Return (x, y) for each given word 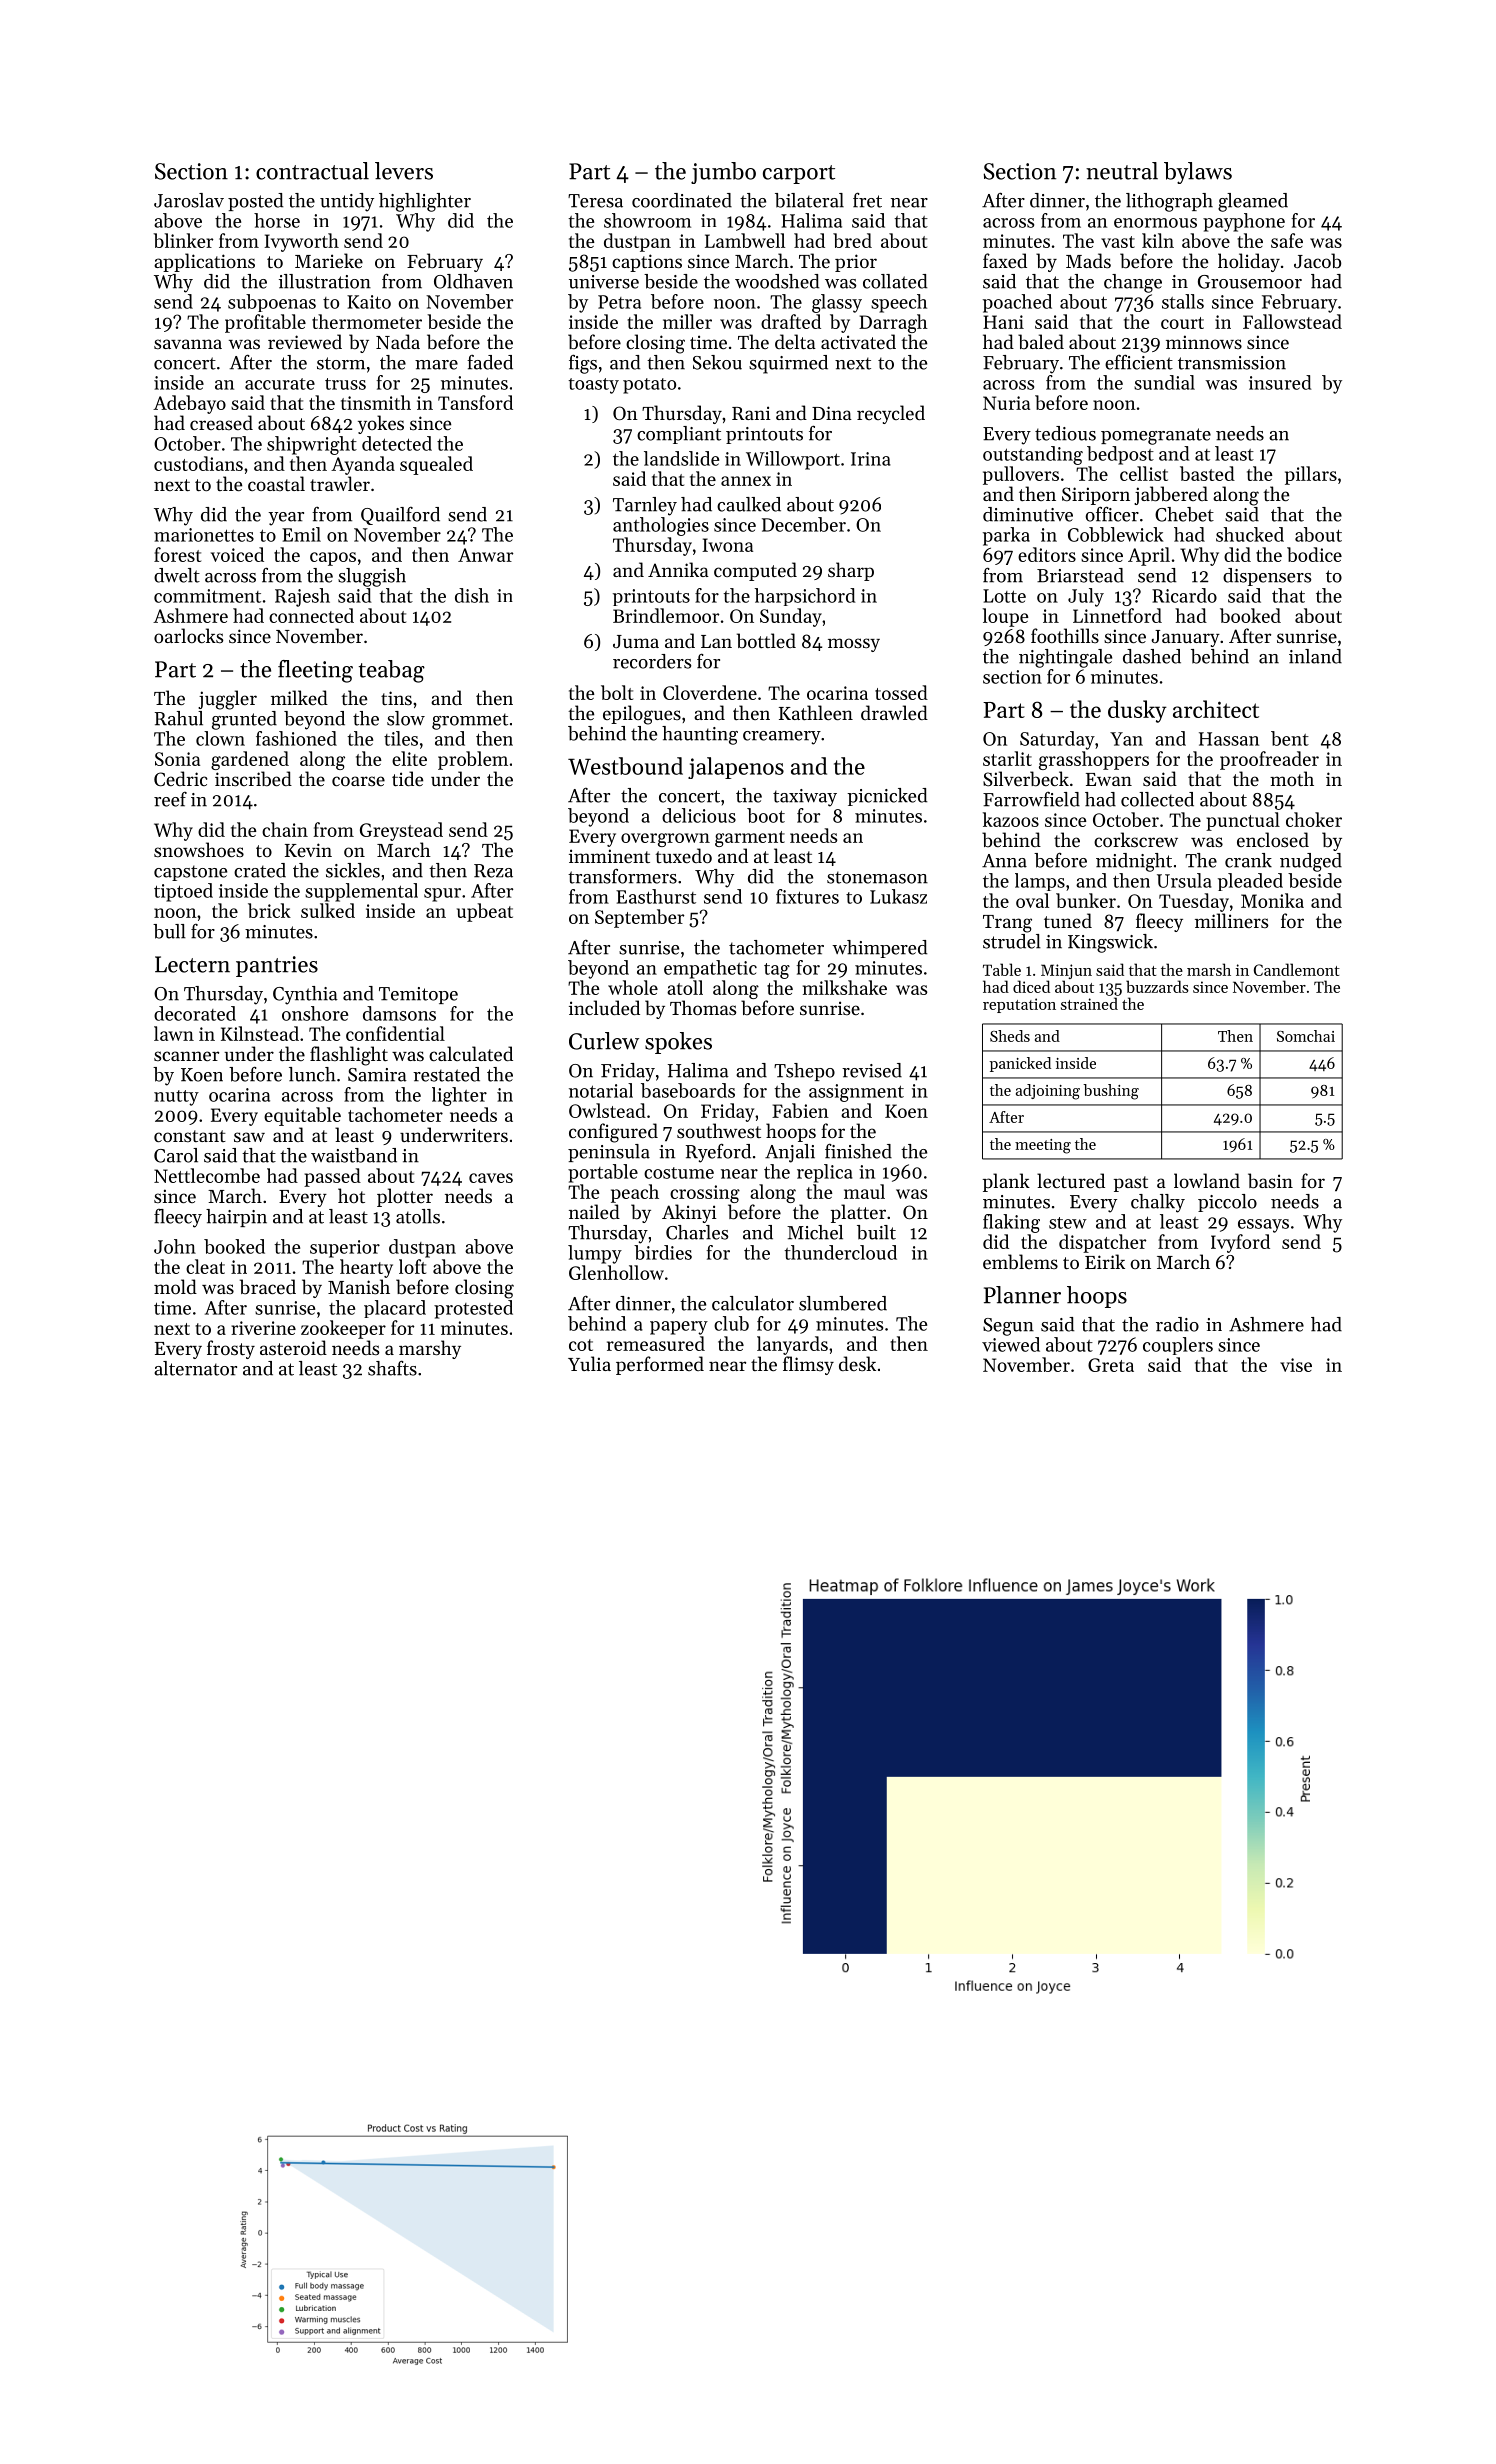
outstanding (1033, 455)
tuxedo (683, 855)
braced (268, 1286)
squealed (436, 465)
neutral (1122, 171)
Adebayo (189, 404)
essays (1263, 1226)
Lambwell (745, 240)
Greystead (401, 831)
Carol (176, 1155)
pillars (1311, 475)
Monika (1272, 900)
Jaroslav (189, 200)
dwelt (177, 575)
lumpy (595, 1254)
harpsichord (805, 597)
